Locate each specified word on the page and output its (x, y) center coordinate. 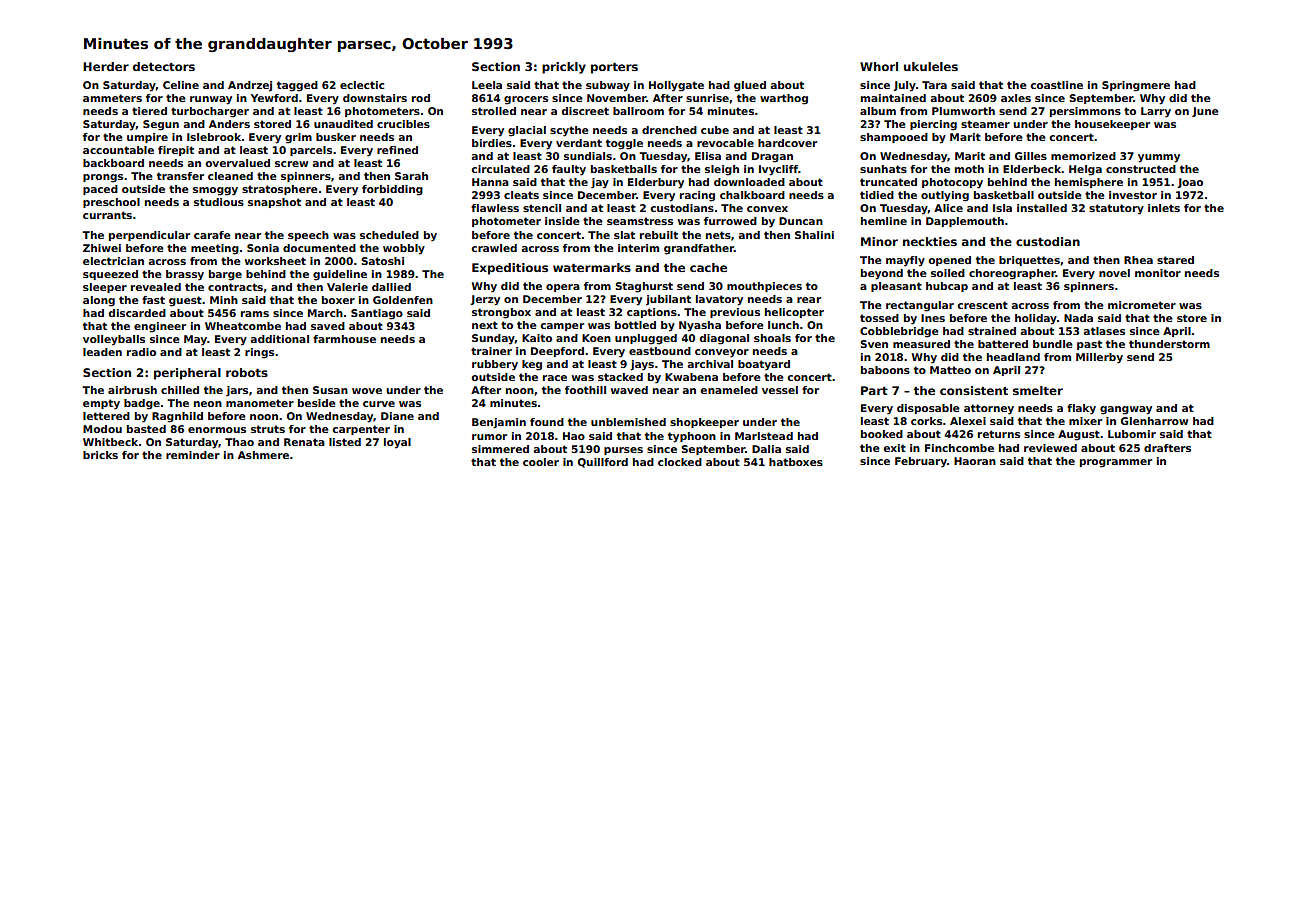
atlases (1104, 331)
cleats (521, 195)
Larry (1156, 112)
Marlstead (764, 436)
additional (279, 339)
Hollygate (676, 86)
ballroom (638, 111)
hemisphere (1089, 183)
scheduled (389, 235)
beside (317, 403)
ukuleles (931, 66)
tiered (149, 111)
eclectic (362, 85)
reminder (193, 455)
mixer (1085, 421)
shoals (772, 338)
